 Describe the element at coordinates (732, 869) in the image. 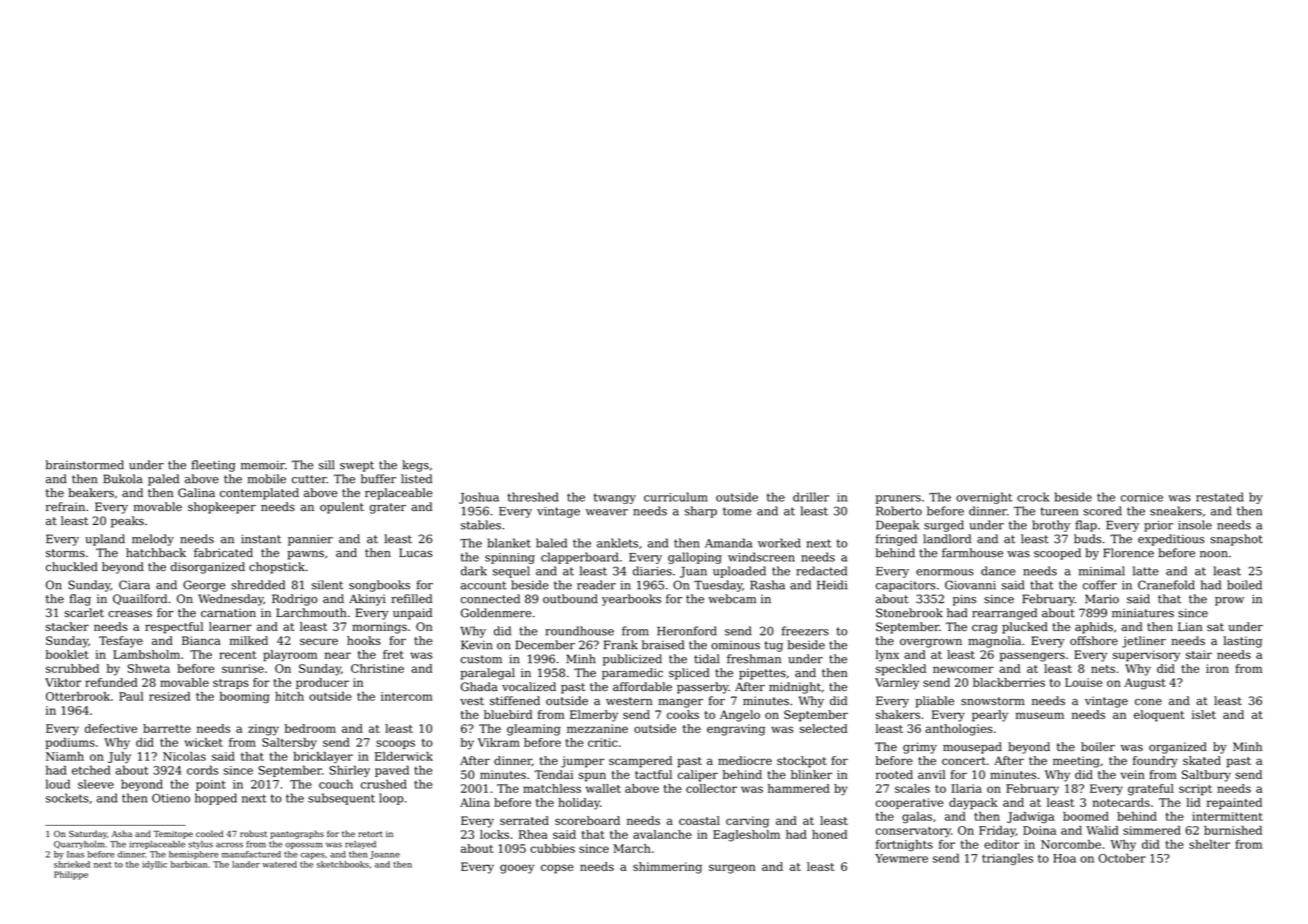

I see `surgeon` at that location.
